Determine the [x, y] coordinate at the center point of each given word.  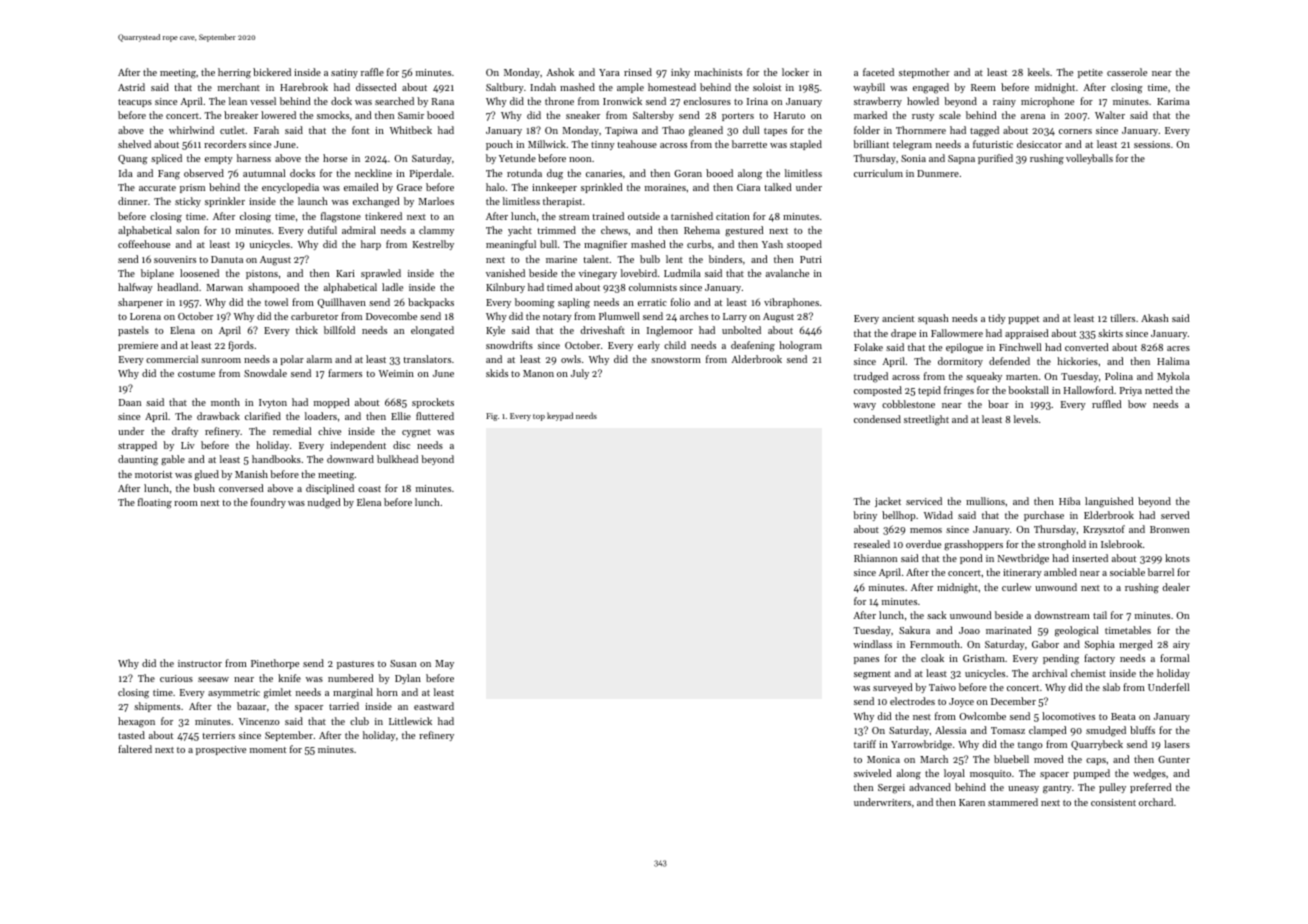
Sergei [891, 789]
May [444, 664]
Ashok [560, 72]
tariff [865, 744]
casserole [1127, 72]
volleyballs [1089, 159]
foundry [268, 503]
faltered [135, 749]
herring [234, 73]
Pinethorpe [275, 664]
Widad [938, 515]
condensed [877, 419]
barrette [749, 144]
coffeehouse [144, 244]
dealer [1176, 587]
